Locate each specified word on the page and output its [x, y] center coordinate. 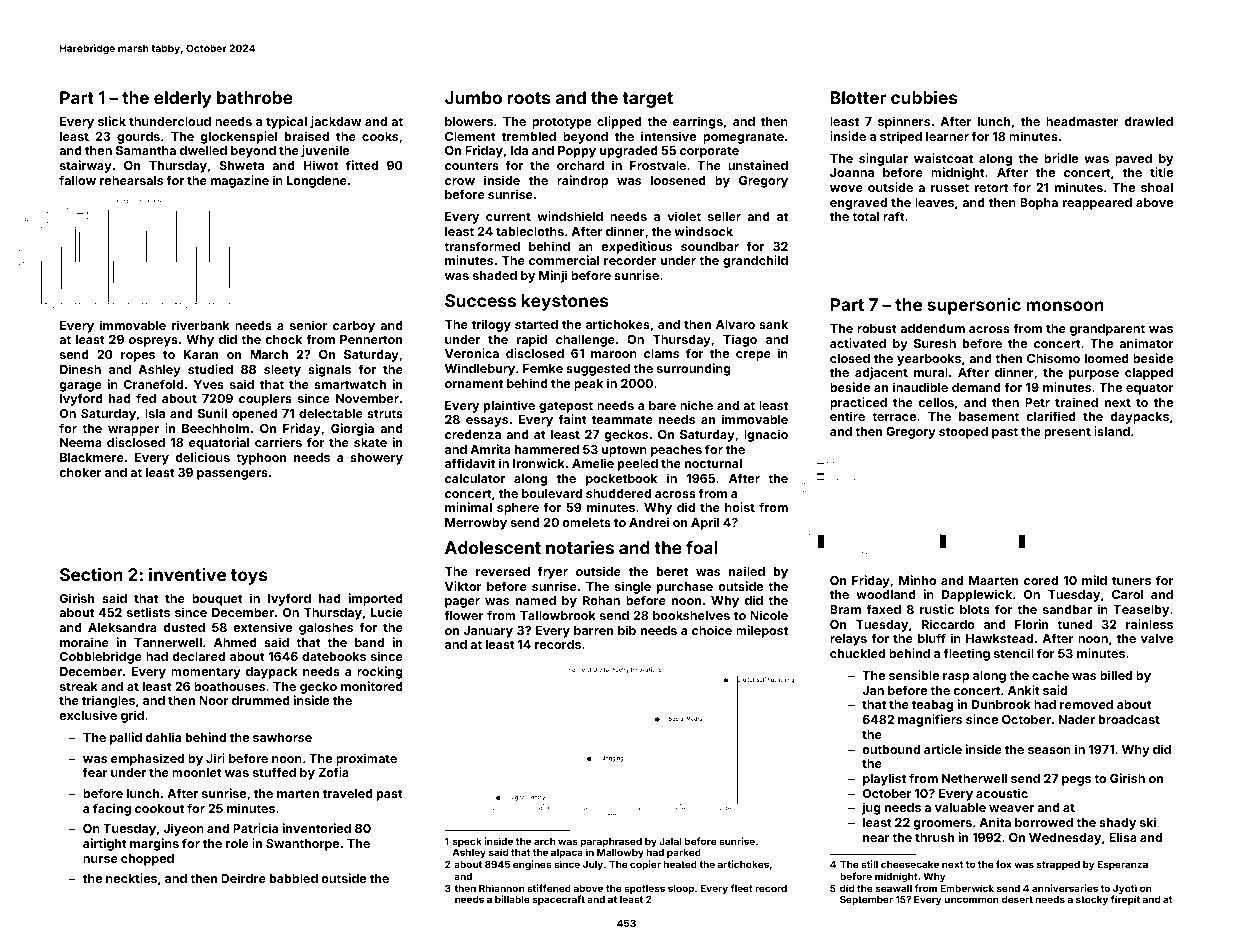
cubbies [924, 97]
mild [1094, 580]
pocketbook [621, 480]
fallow [77, 180]
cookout [159, 808]
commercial [564, 260]
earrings [698, 122]
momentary [206, 673]
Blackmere [92, 457]
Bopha [1039, 204]
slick [112, 121]
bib [627, 630]
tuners [1131, 580]
